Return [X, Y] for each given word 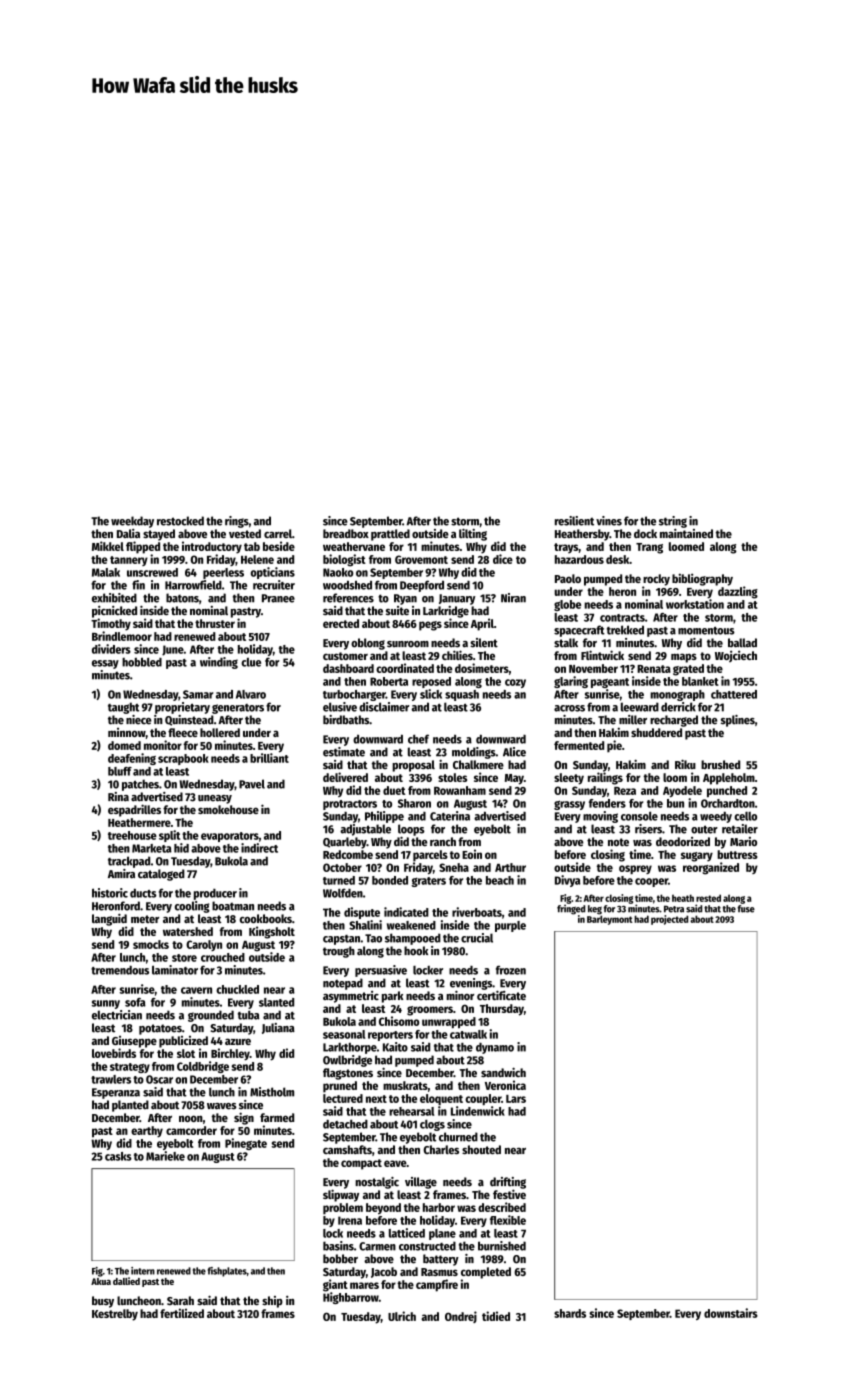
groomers [430, 1011]
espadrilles [134, 810]
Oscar [159, 1079]
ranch [443, 841]
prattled [390, 535]
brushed [720, 764]
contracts [622, 618]
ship [272, 1302]
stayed [159, 535]
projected [669, 920]
